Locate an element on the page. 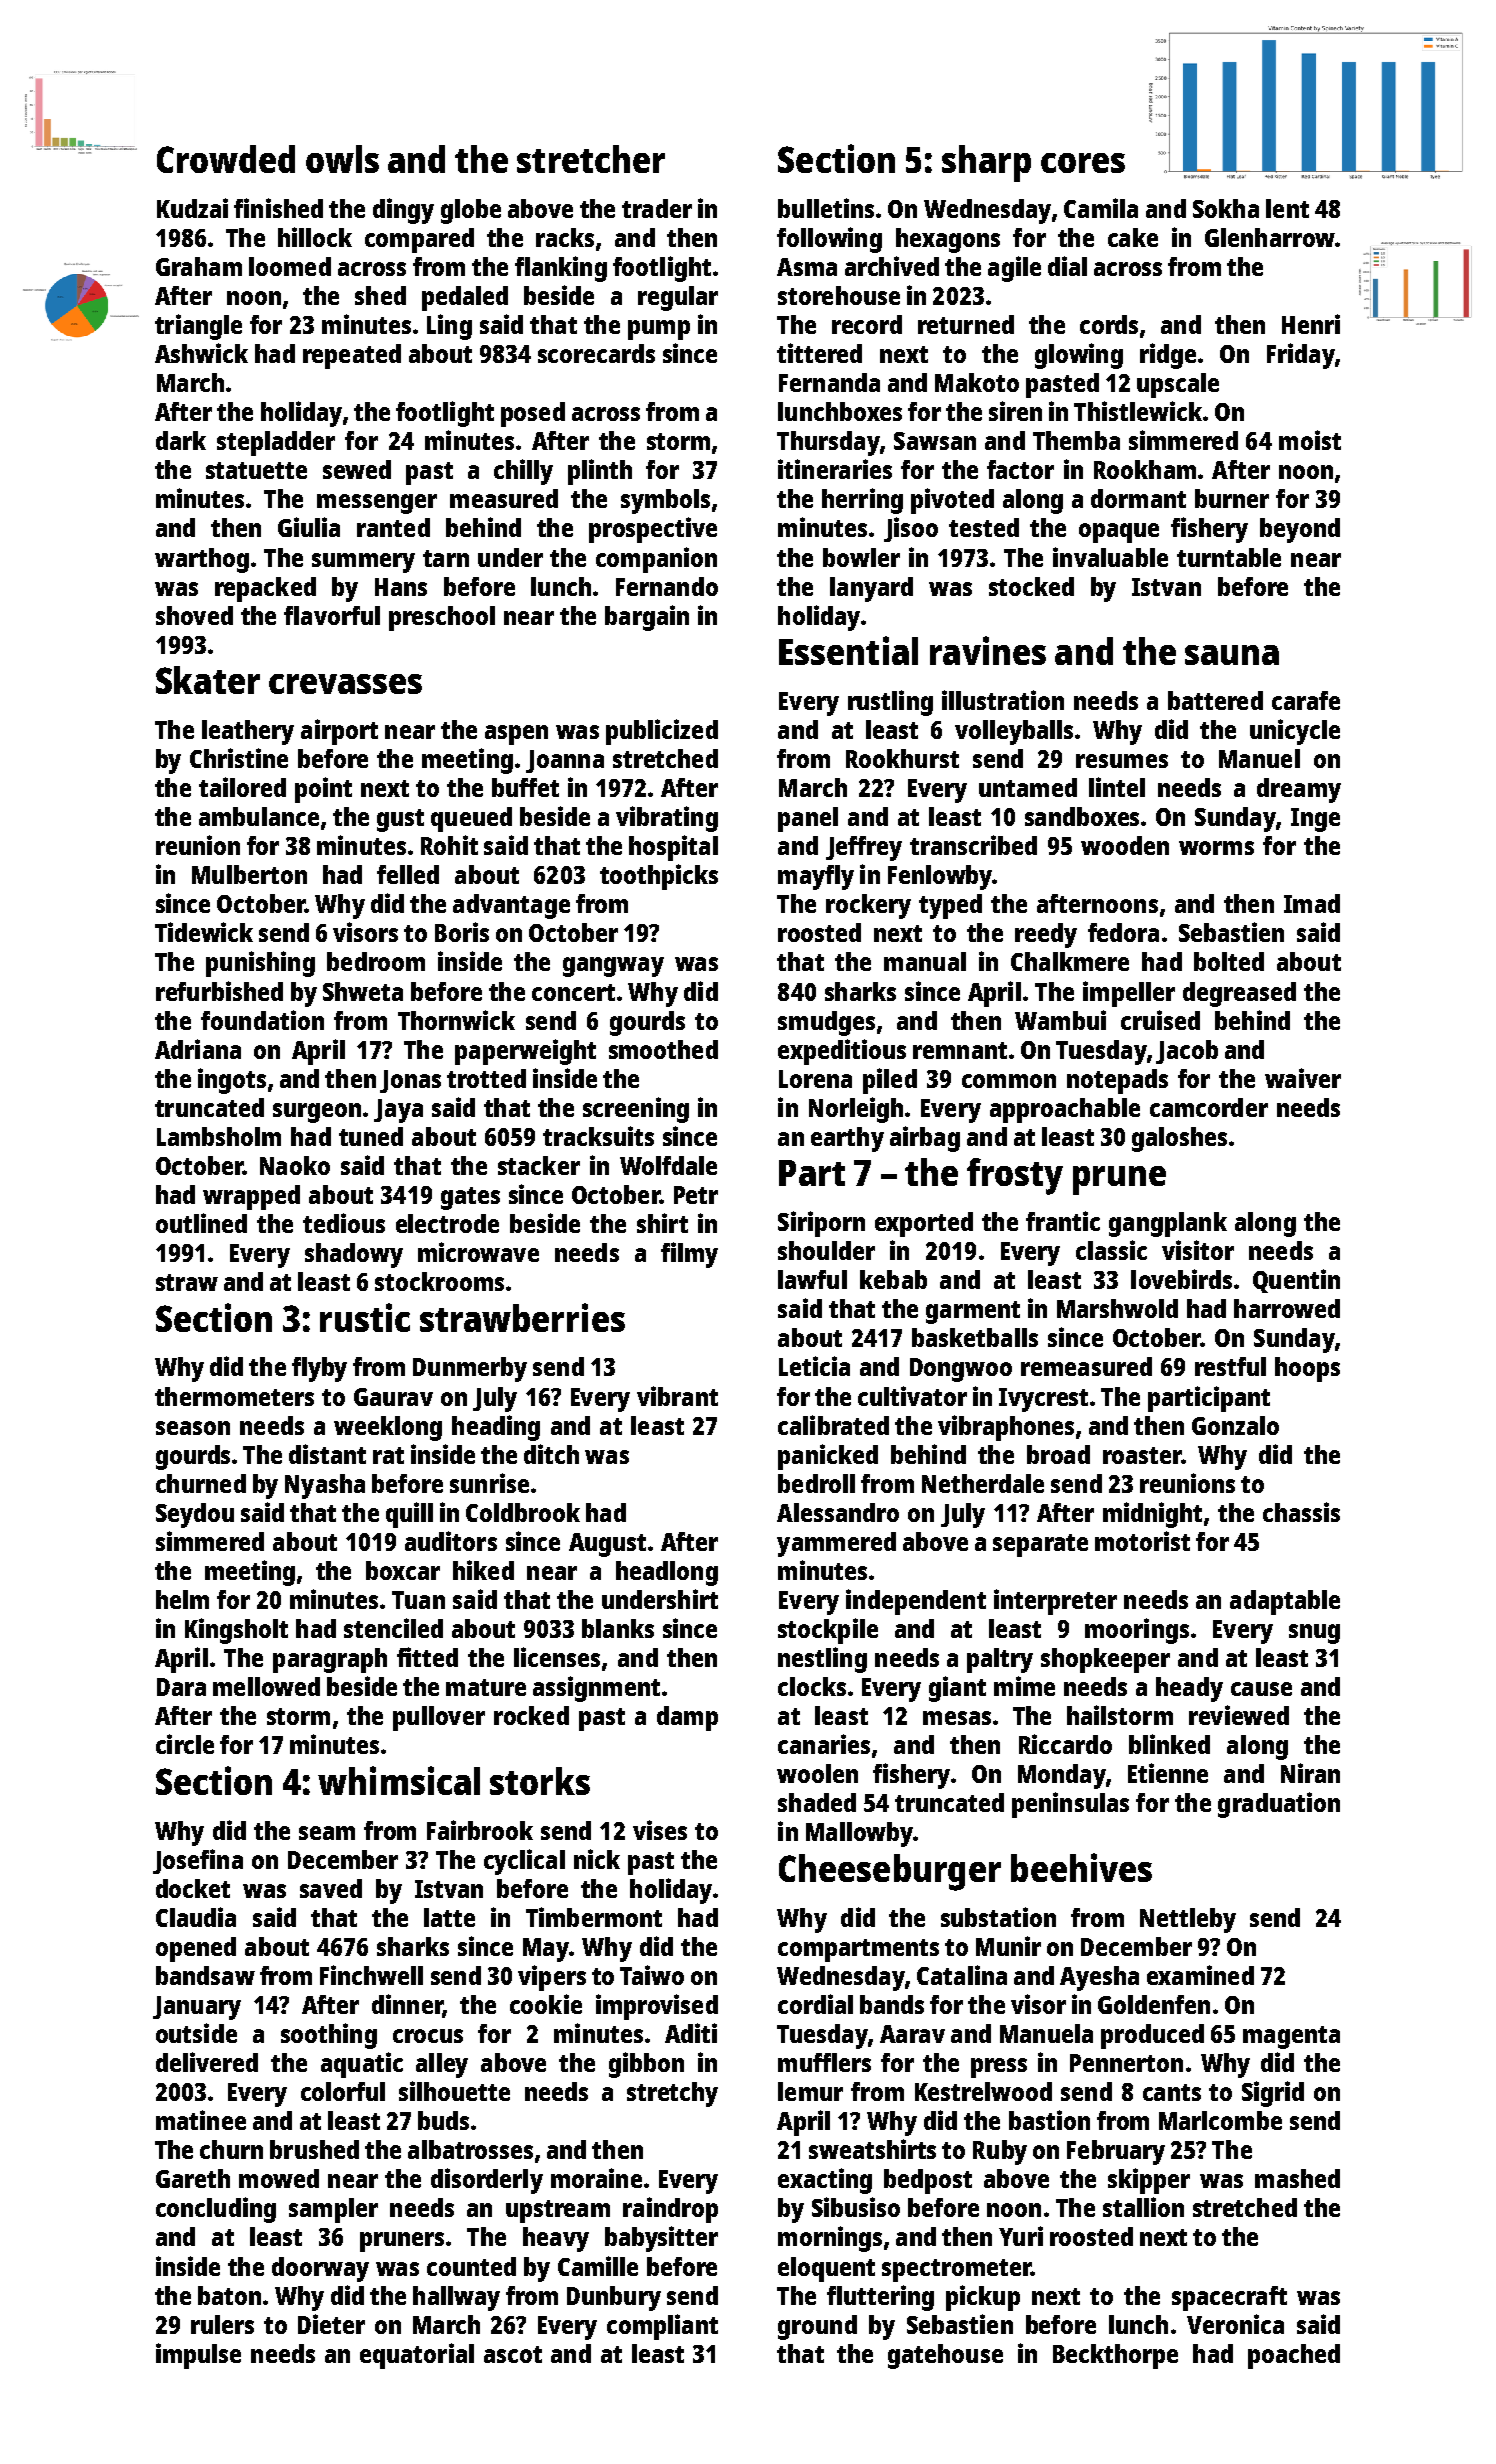  Jacob is located at coordinates (1187, 1052).
